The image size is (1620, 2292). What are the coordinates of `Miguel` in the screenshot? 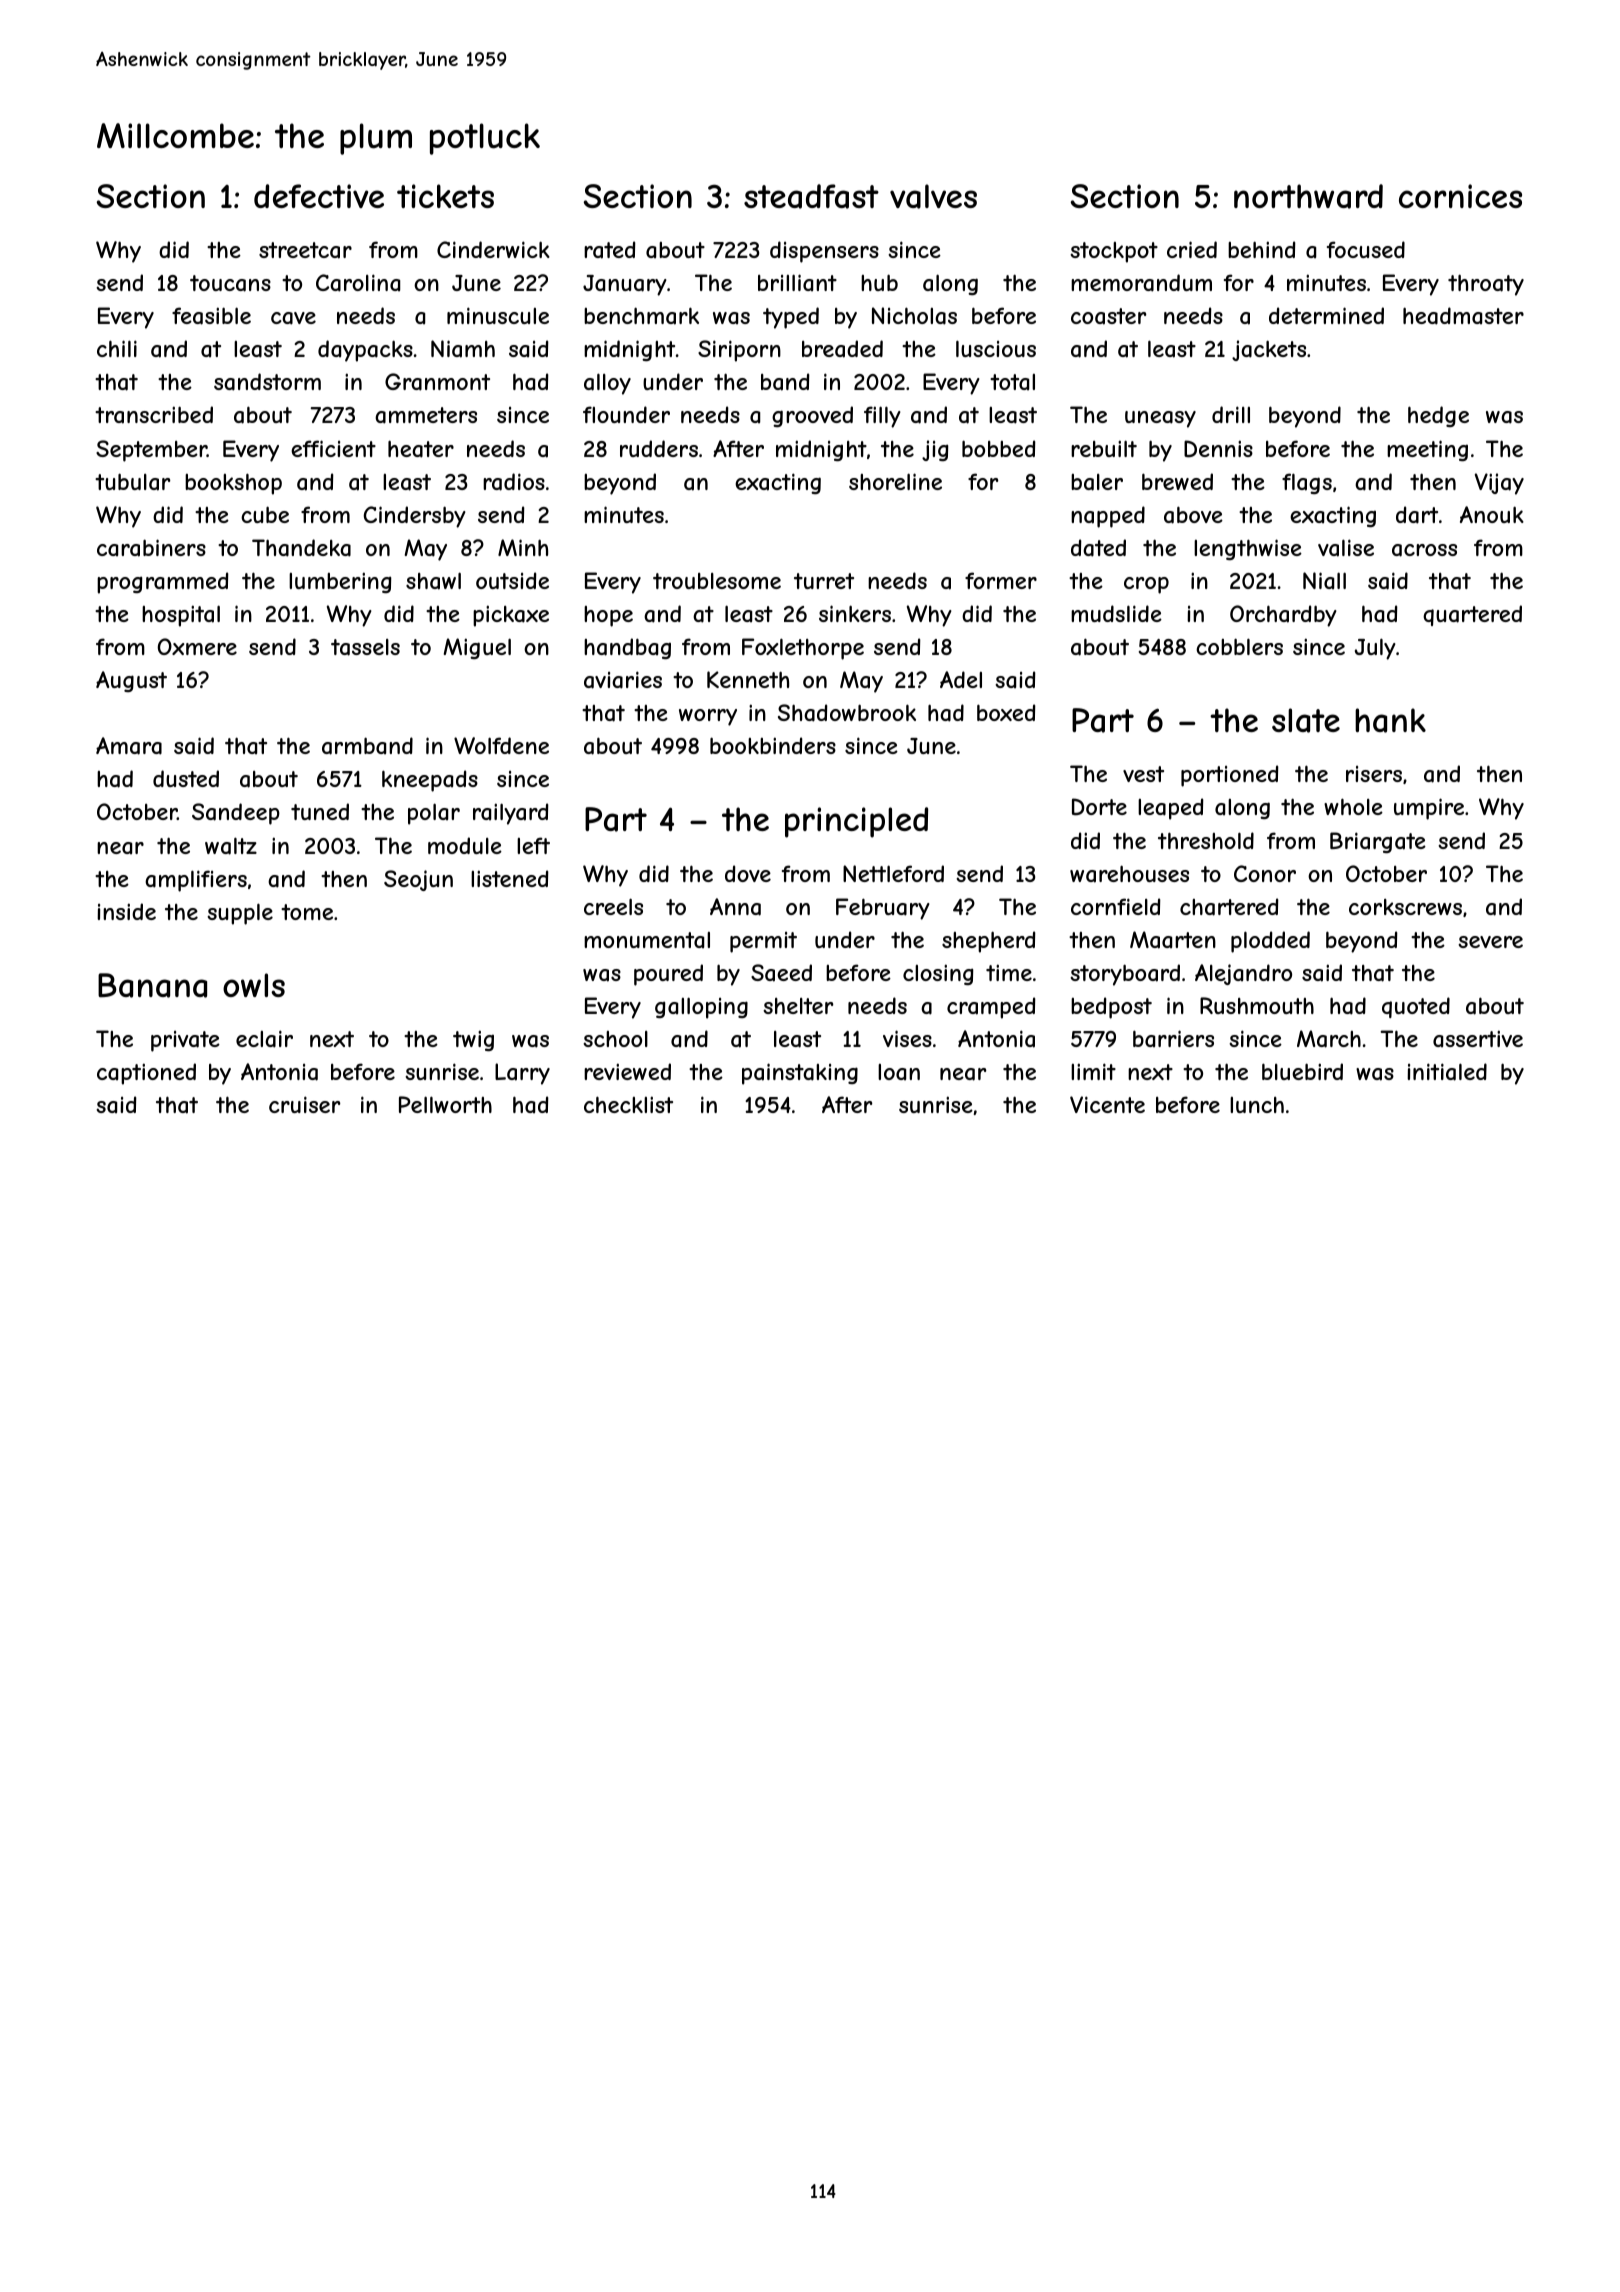 It's located at (477, 648).
